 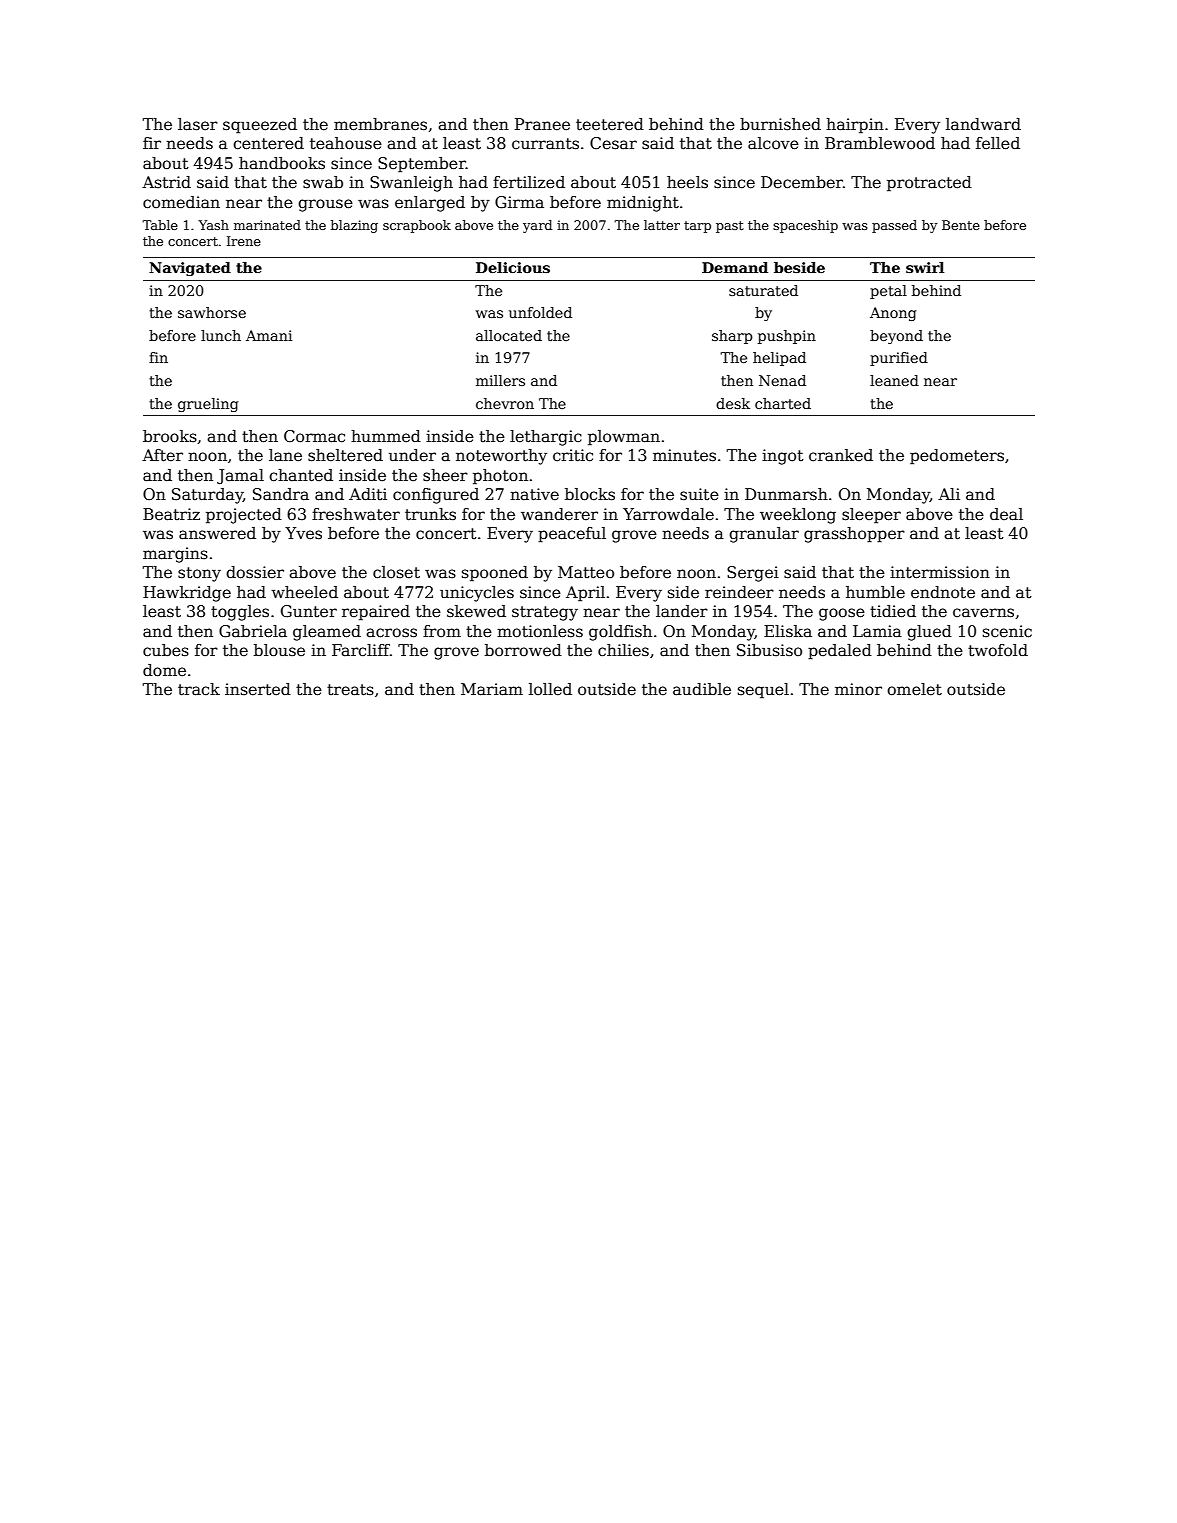 I want to click on burnished, so click(x=780, y=124).
